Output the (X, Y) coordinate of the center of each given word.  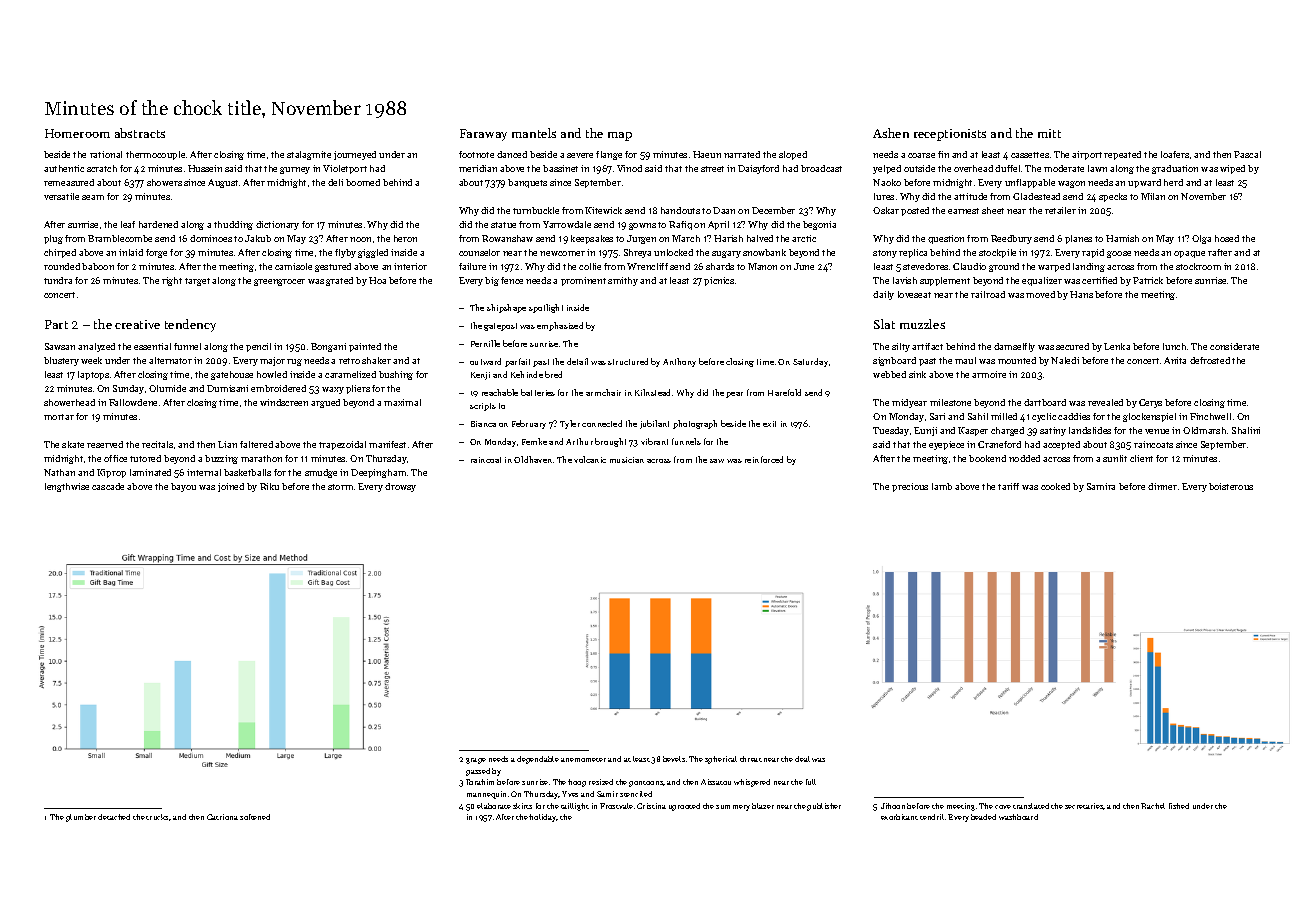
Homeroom (77, 133)
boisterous (1231, 486)
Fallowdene (133, 402)
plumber (81, 818)
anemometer (583, 760)
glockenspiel (1149, 417)
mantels (534, 133)
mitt (1049, 133)
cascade (108, 486)
